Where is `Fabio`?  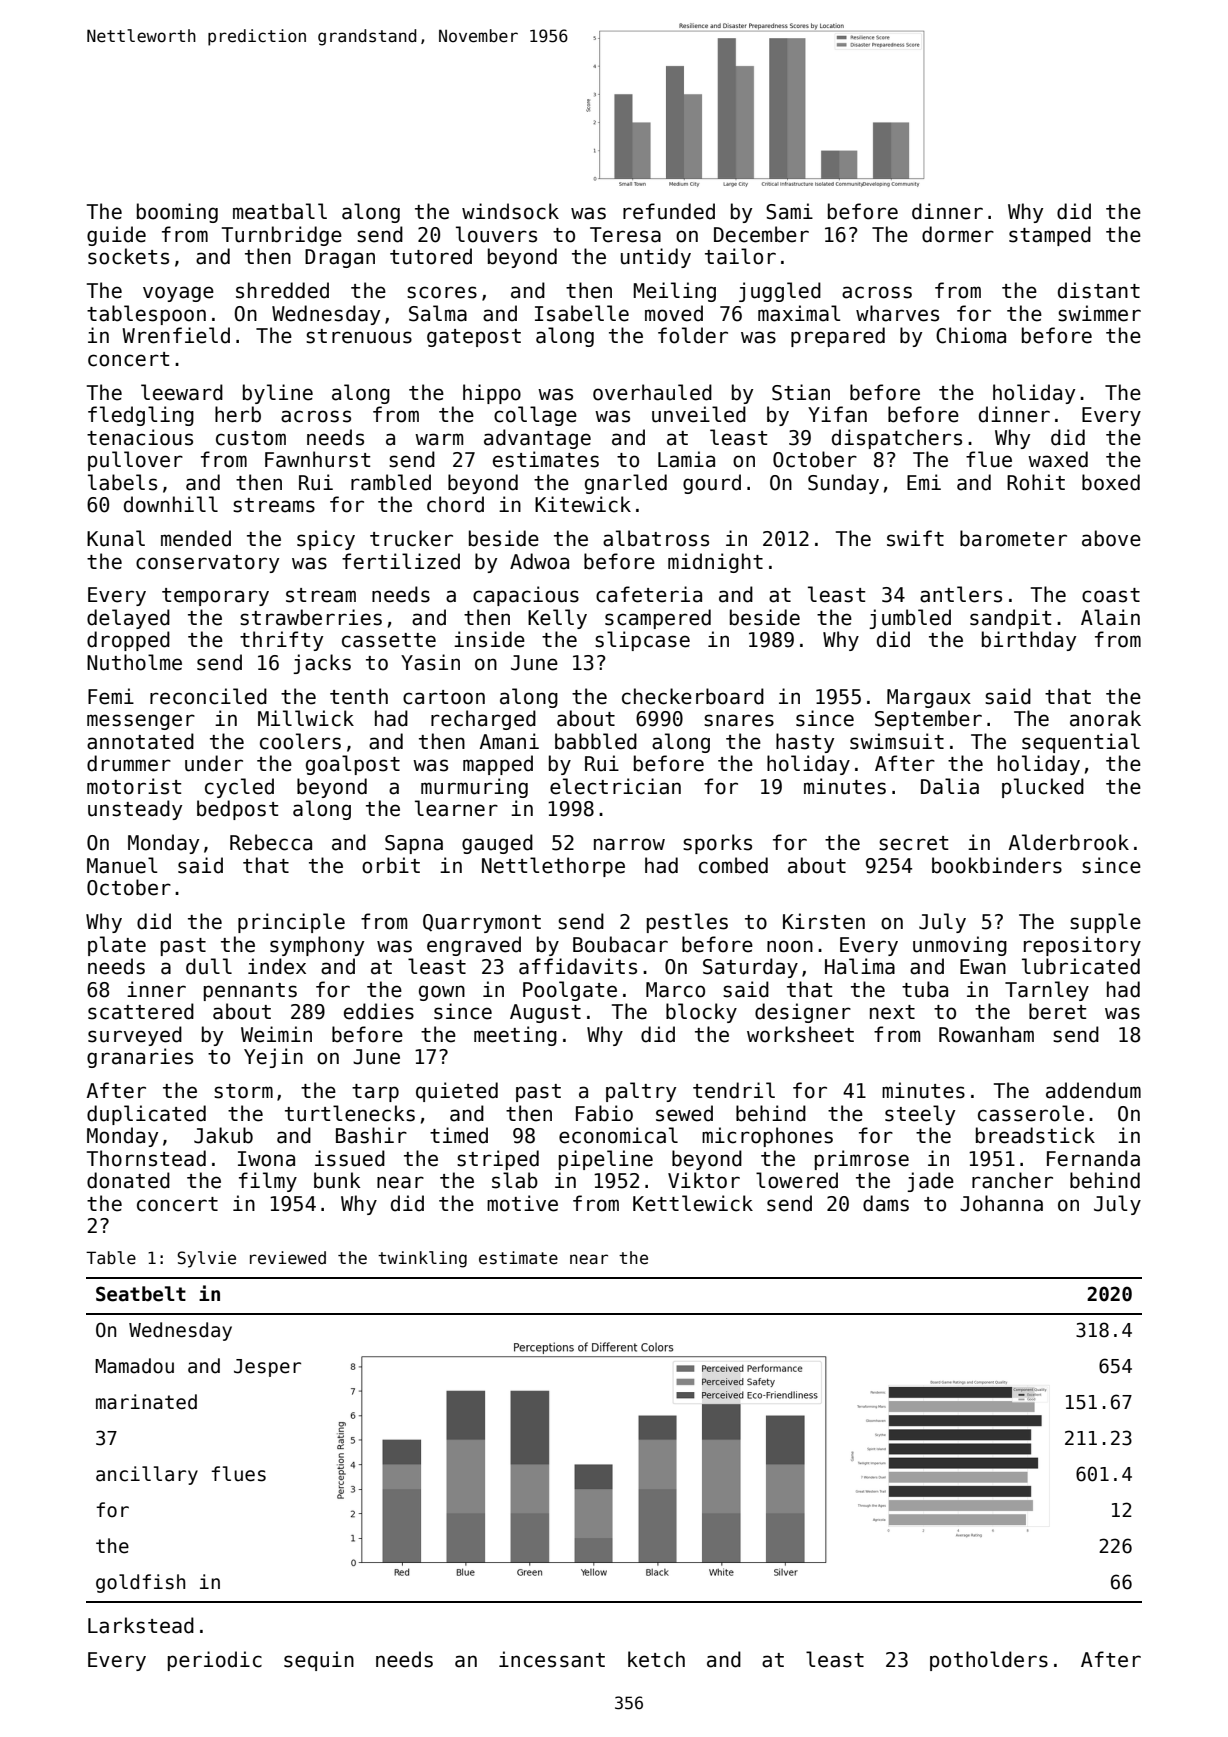
Fabio is located at coordinates (604, 1113).
